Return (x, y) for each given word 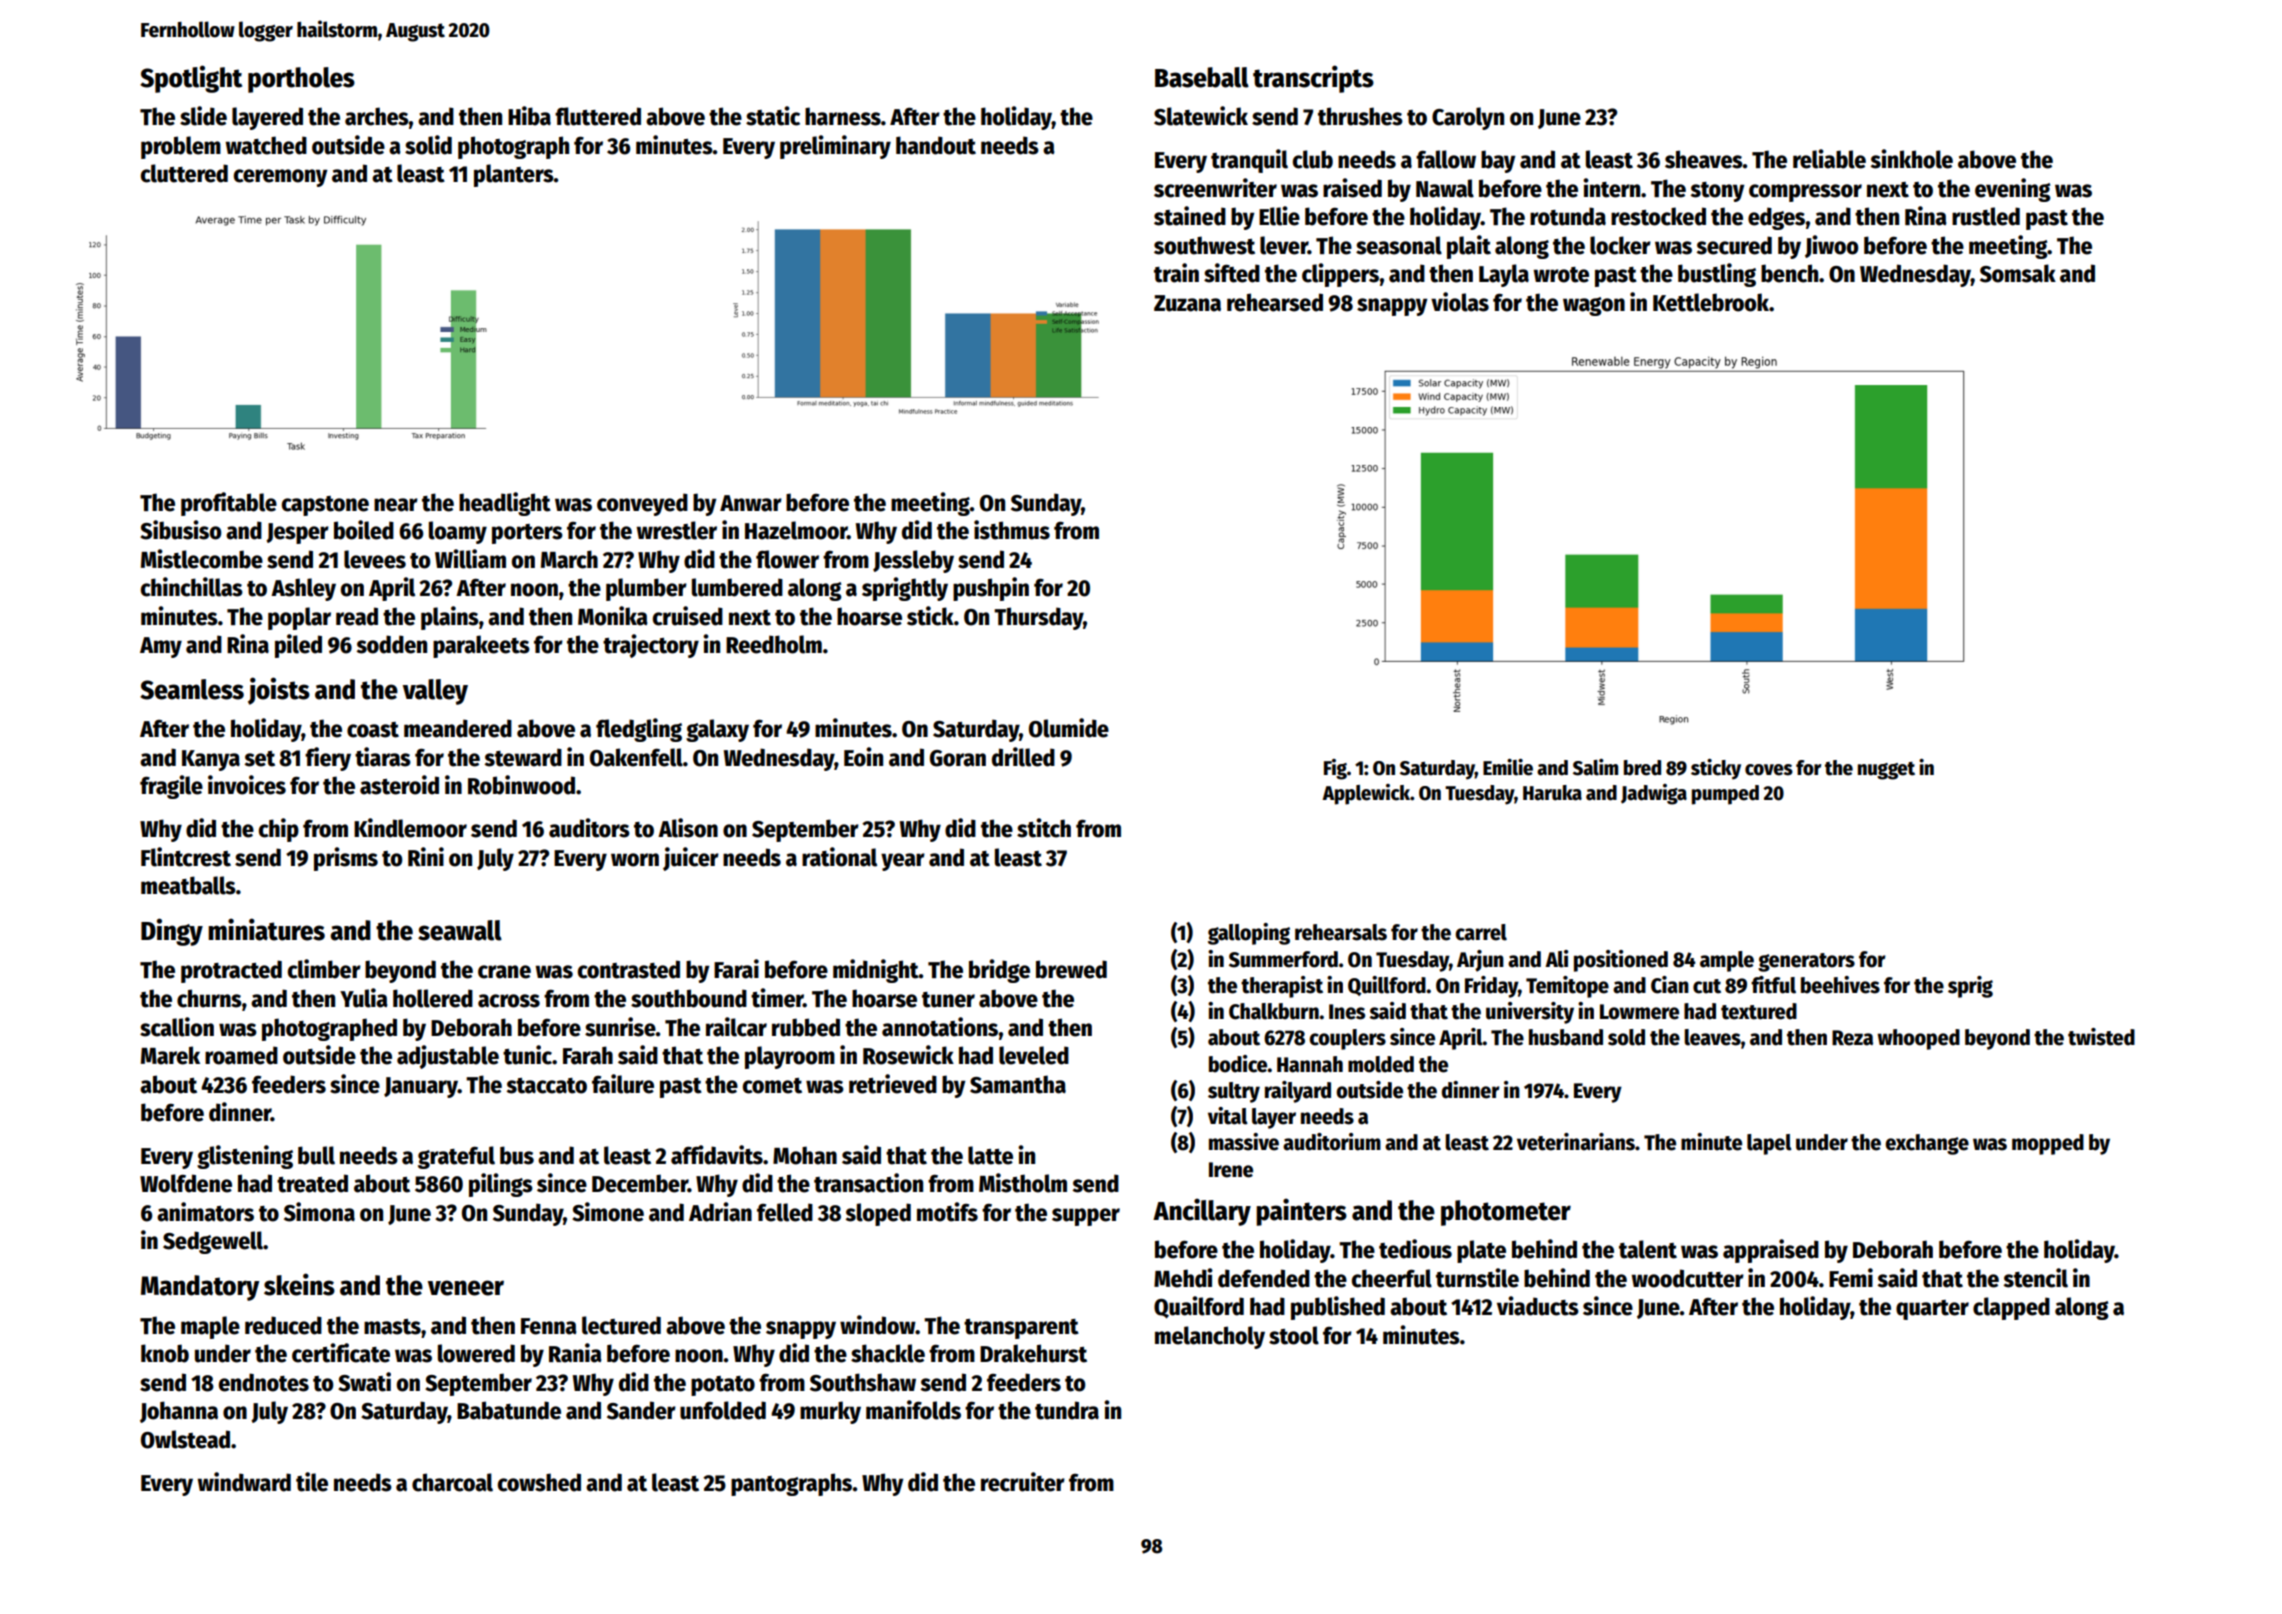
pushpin (991, 589)
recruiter (1023, 1482)
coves (1769, 770)
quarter (1932, 1310)
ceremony (280, 178)
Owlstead (185, 1439)
